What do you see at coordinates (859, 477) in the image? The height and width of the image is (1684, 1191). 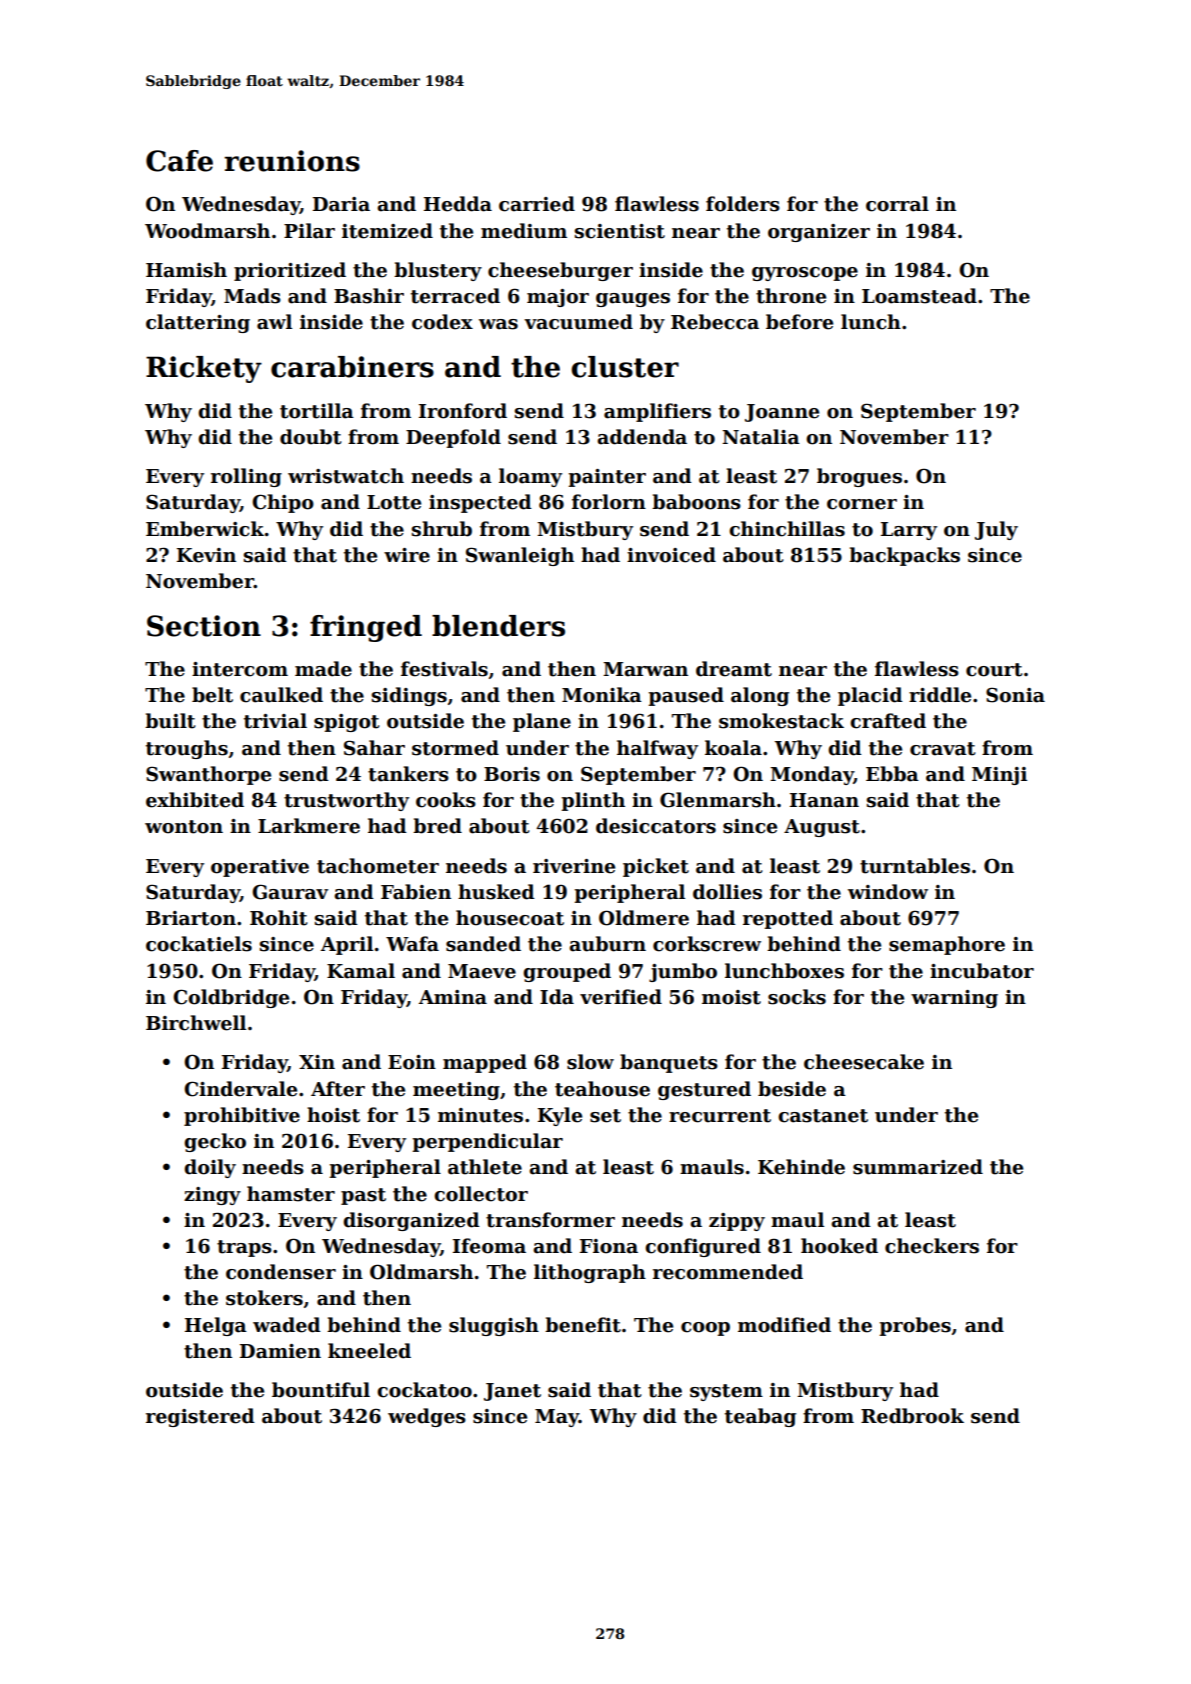 I see `brogues` at bounding box center [859, 477].
